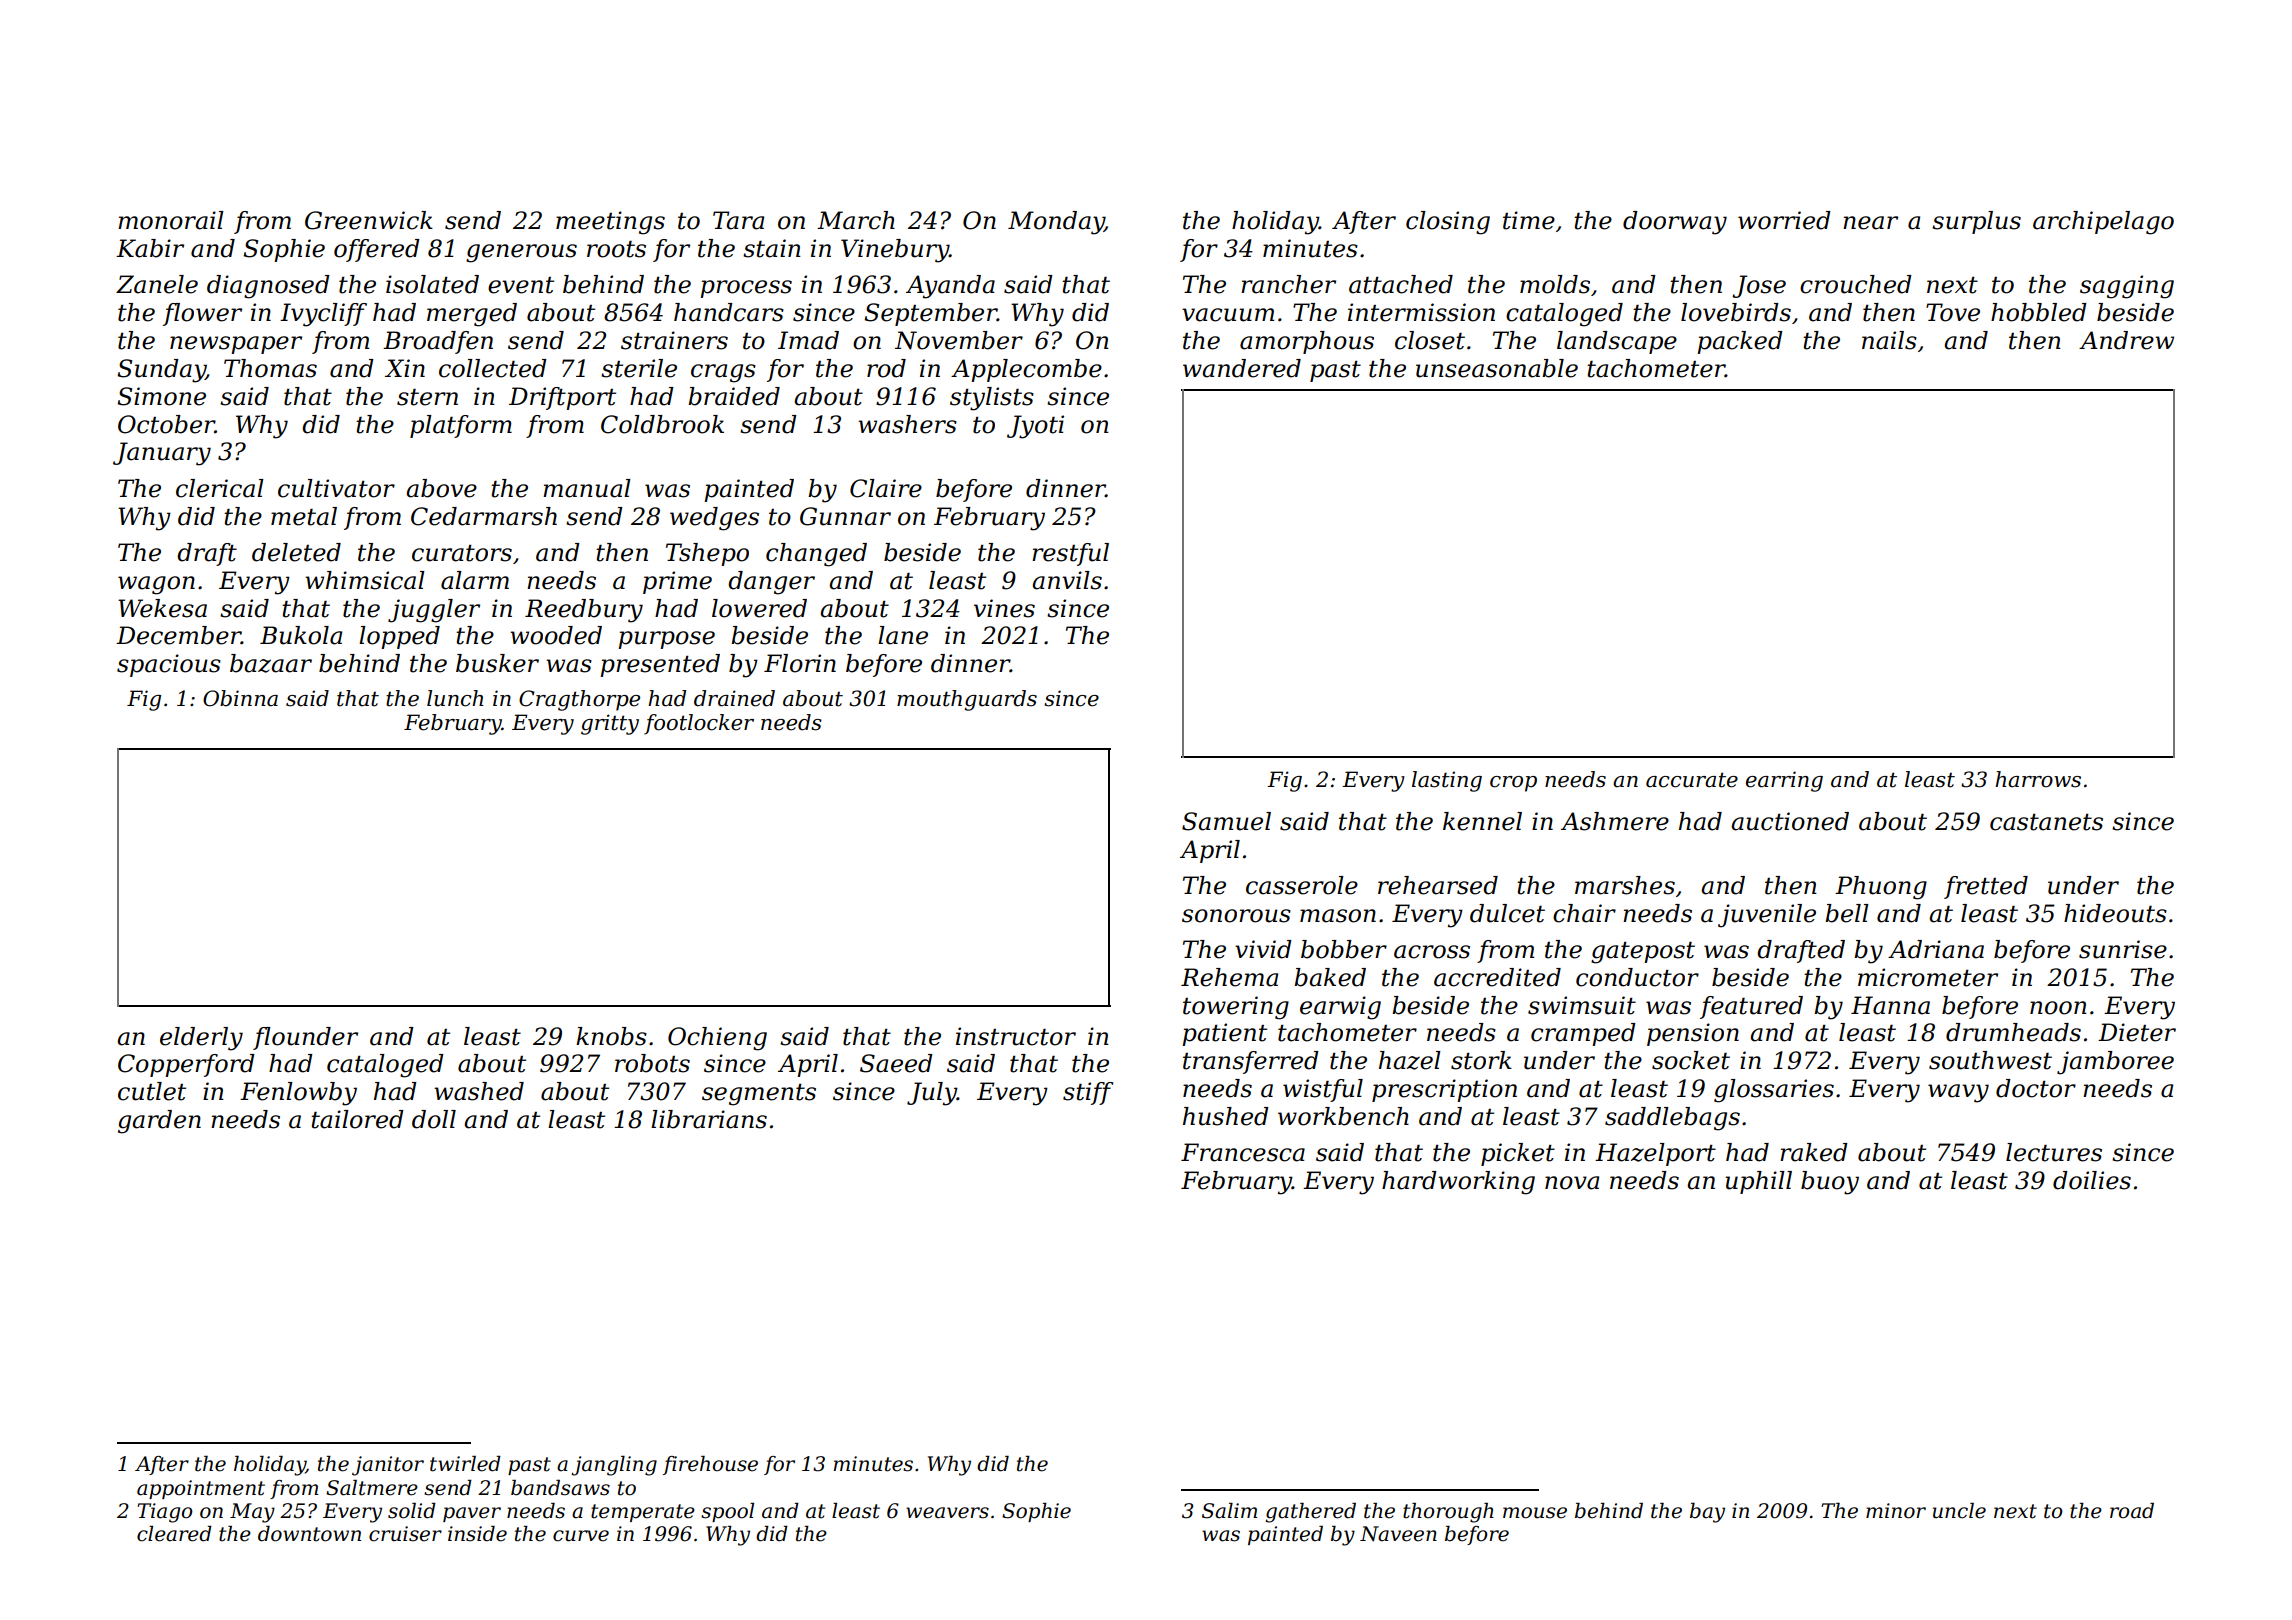 Image resolution: width=2292 pixels, height=1620 pixels. What do you see at coordinates (1990, 1060) in the screenshot?
I see `southwest` at bounding box center [1990, 1060].
